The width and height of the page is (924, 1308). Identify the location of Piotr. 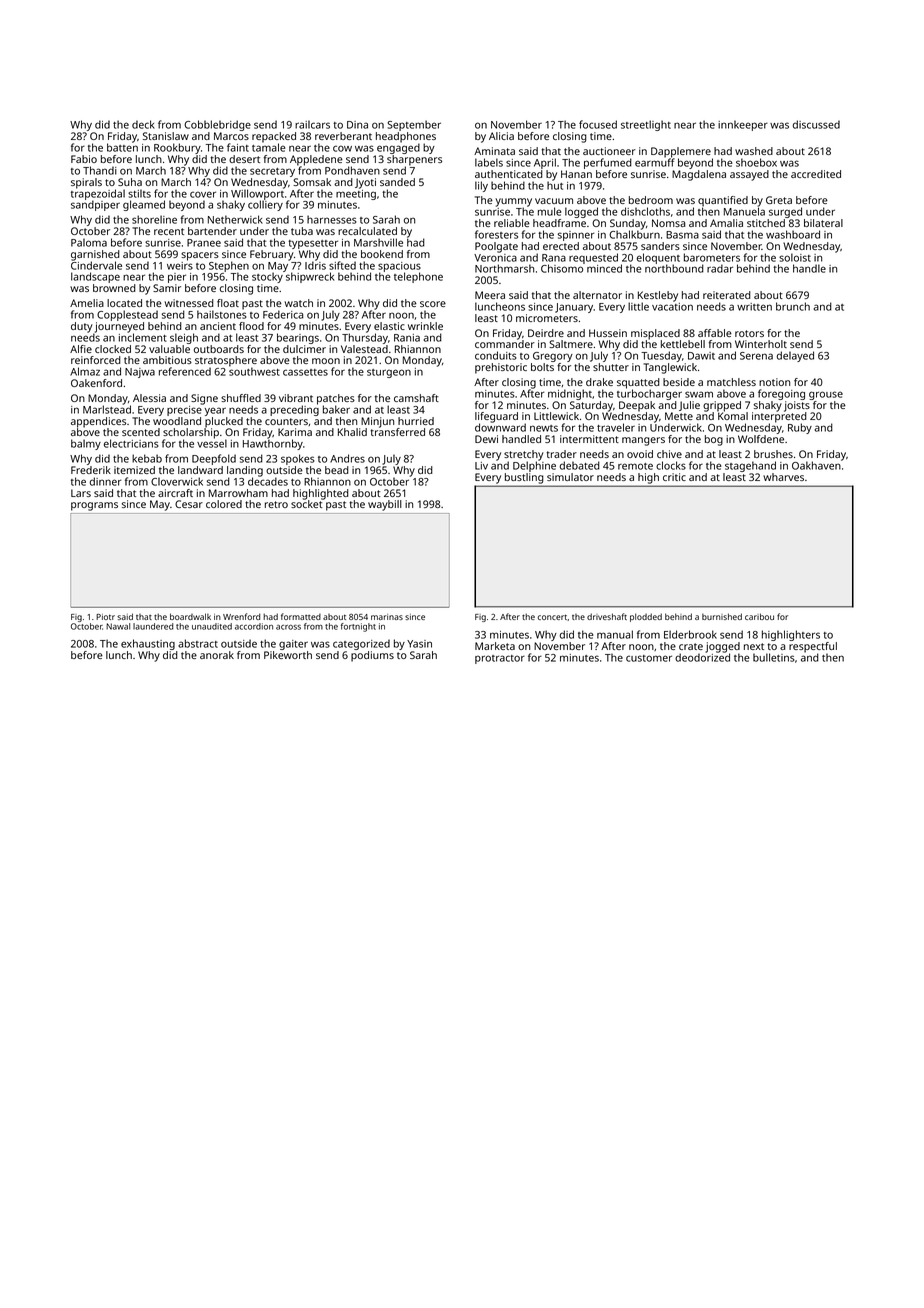
(105, 617).
